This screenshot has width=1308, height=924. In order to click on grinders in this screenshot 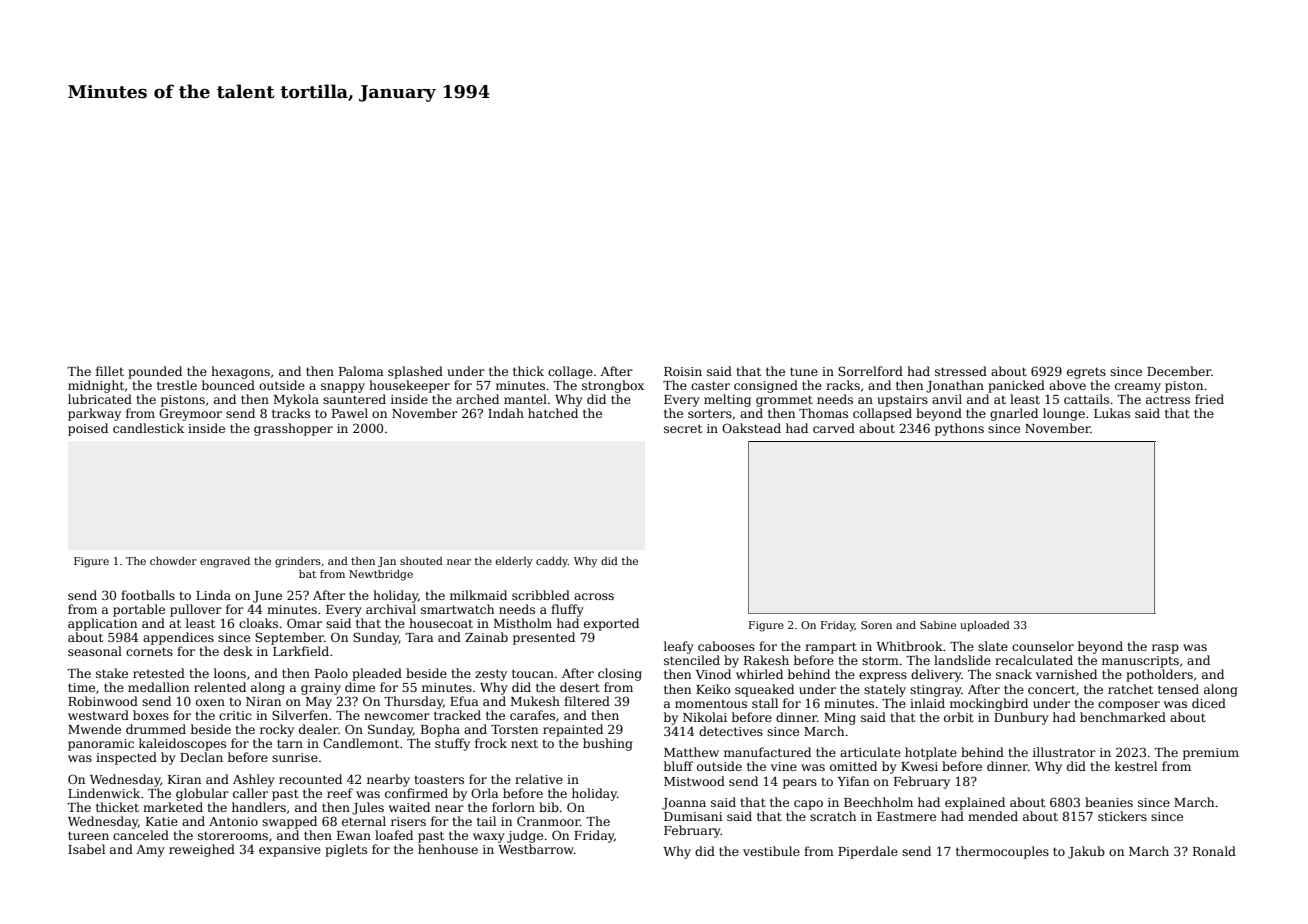, I will do `click(298, 562)`.
